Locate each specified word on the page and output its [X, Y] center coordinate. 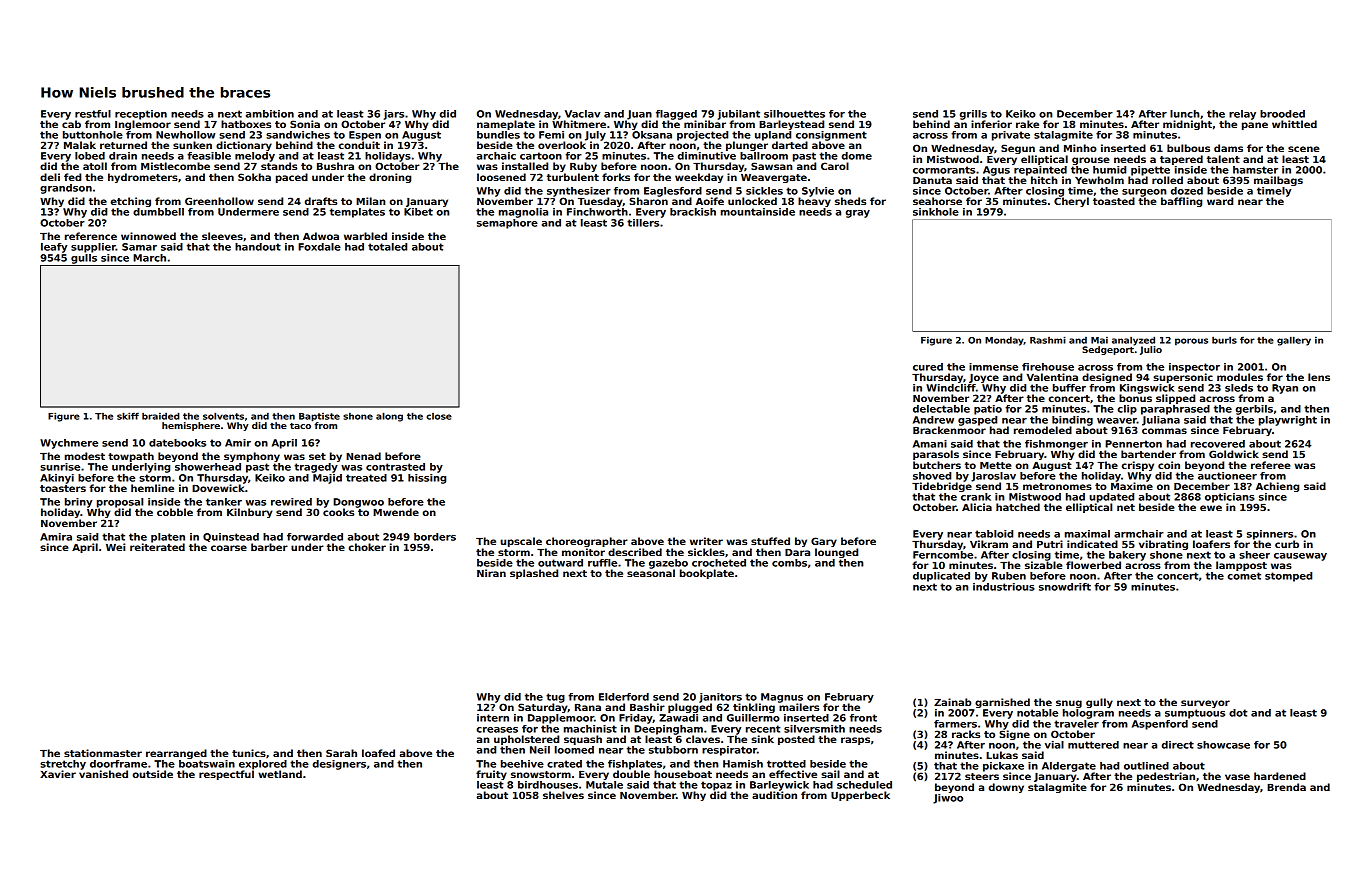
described [635, 552]
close [439, 416]
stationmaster [103, 753]
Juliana [1161, 421]
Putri [1050, 544]
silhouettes [794, 114]
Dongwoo [358, 503]
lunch [1184, 114]
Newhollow [185, 135]
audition [774, 795]
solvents [223, 416]
